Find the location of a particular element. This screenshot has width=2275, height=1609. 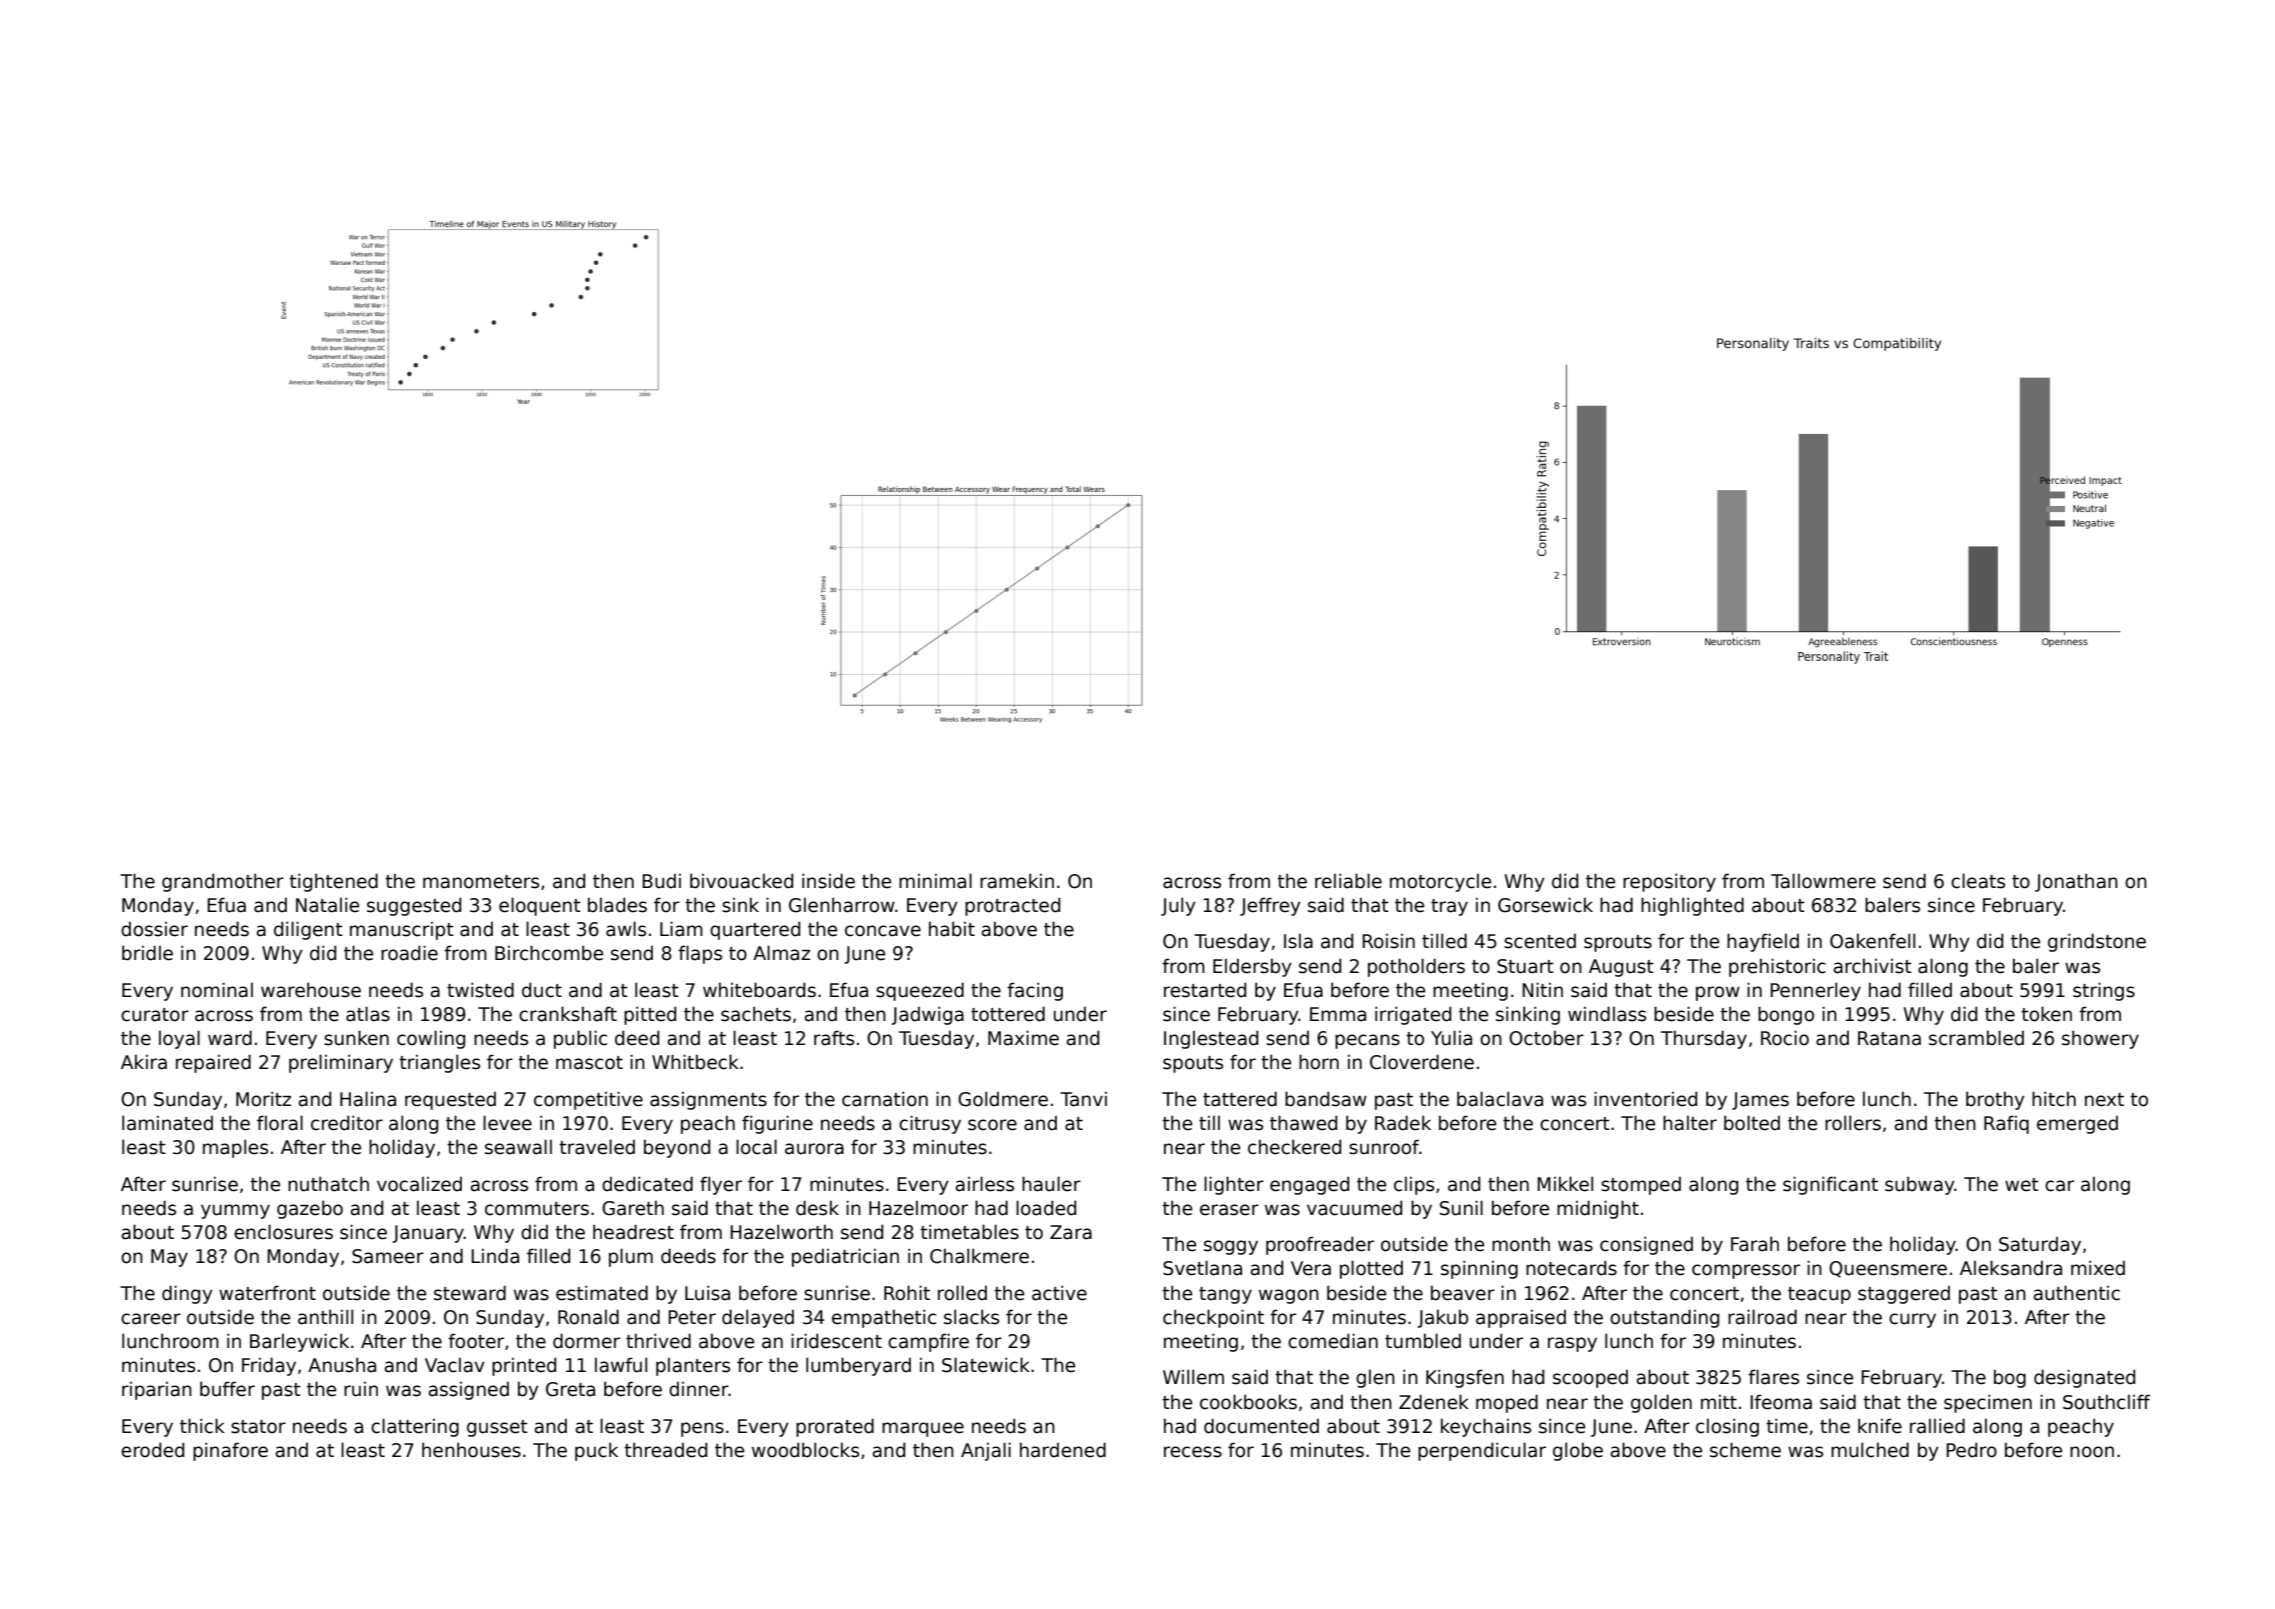

crankshaft is located at coordinates (568, 1014).
